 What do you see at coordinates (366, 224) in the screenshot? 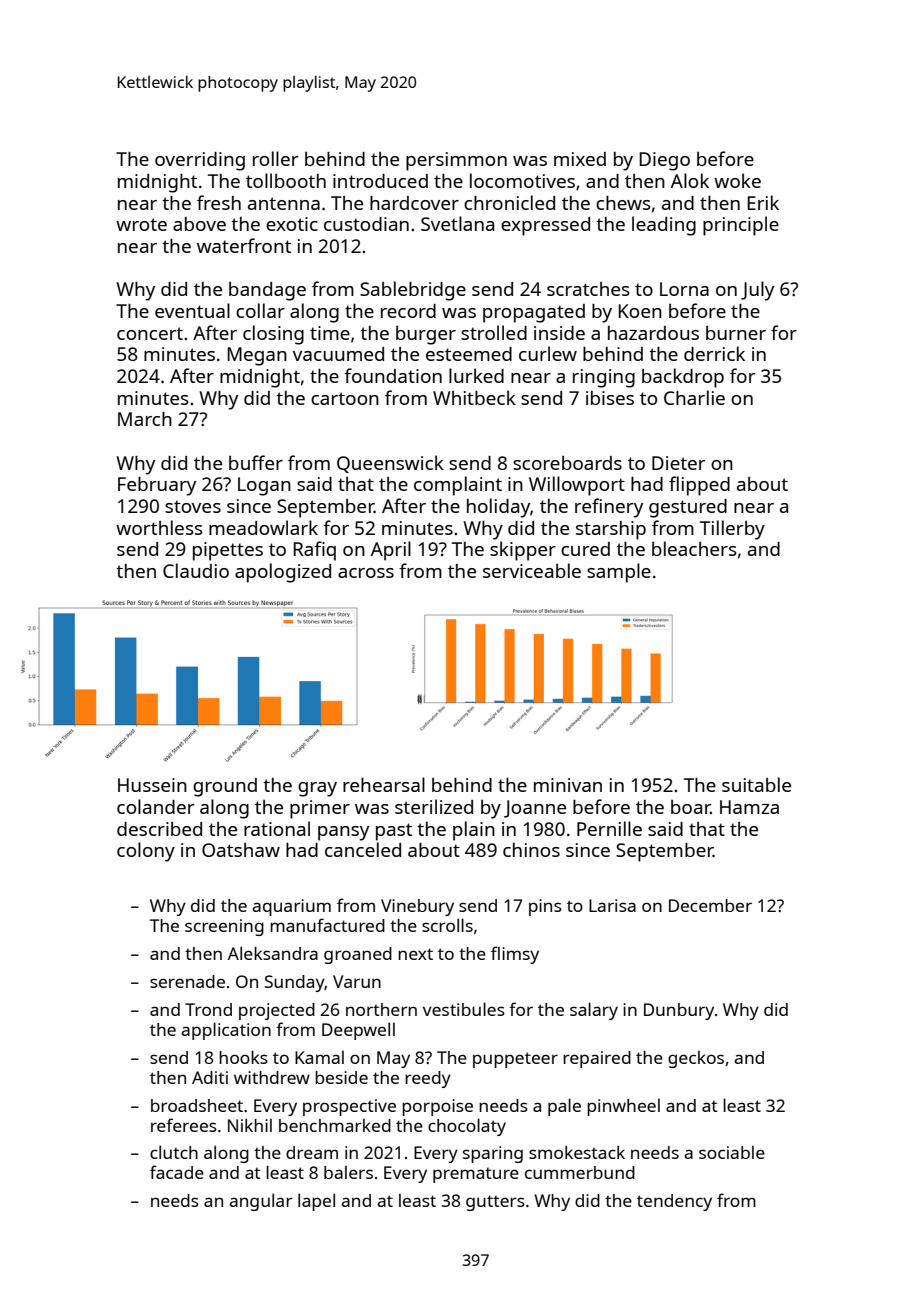
I see `custodian` at bounding box center [366, 224].
